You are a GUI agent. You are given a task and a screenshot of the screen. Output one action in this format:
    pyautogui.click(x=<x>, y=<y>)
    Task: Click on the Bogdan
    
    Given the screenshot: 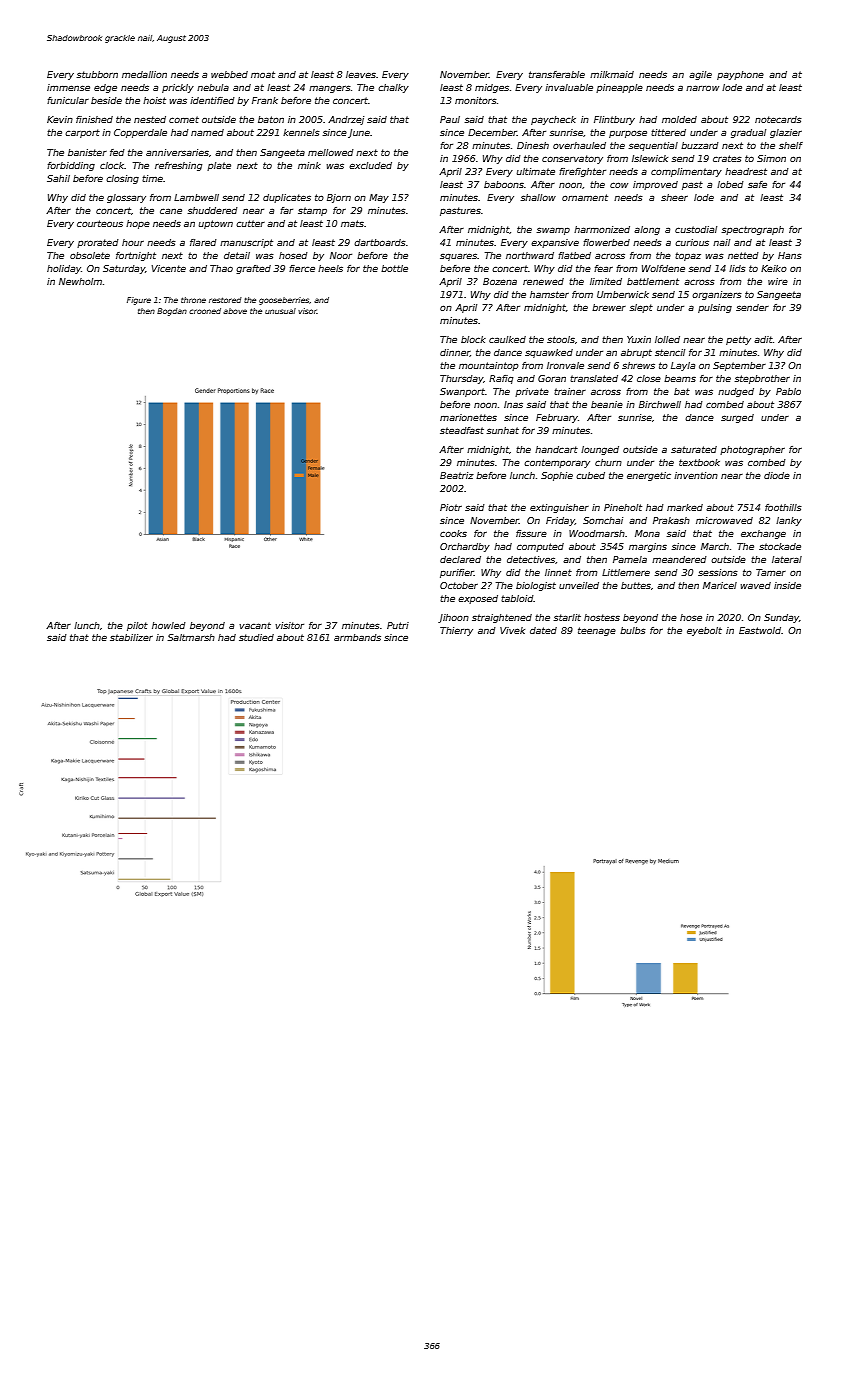 What is the action you would take?
    pyautogui.click(x=172, y=312)
